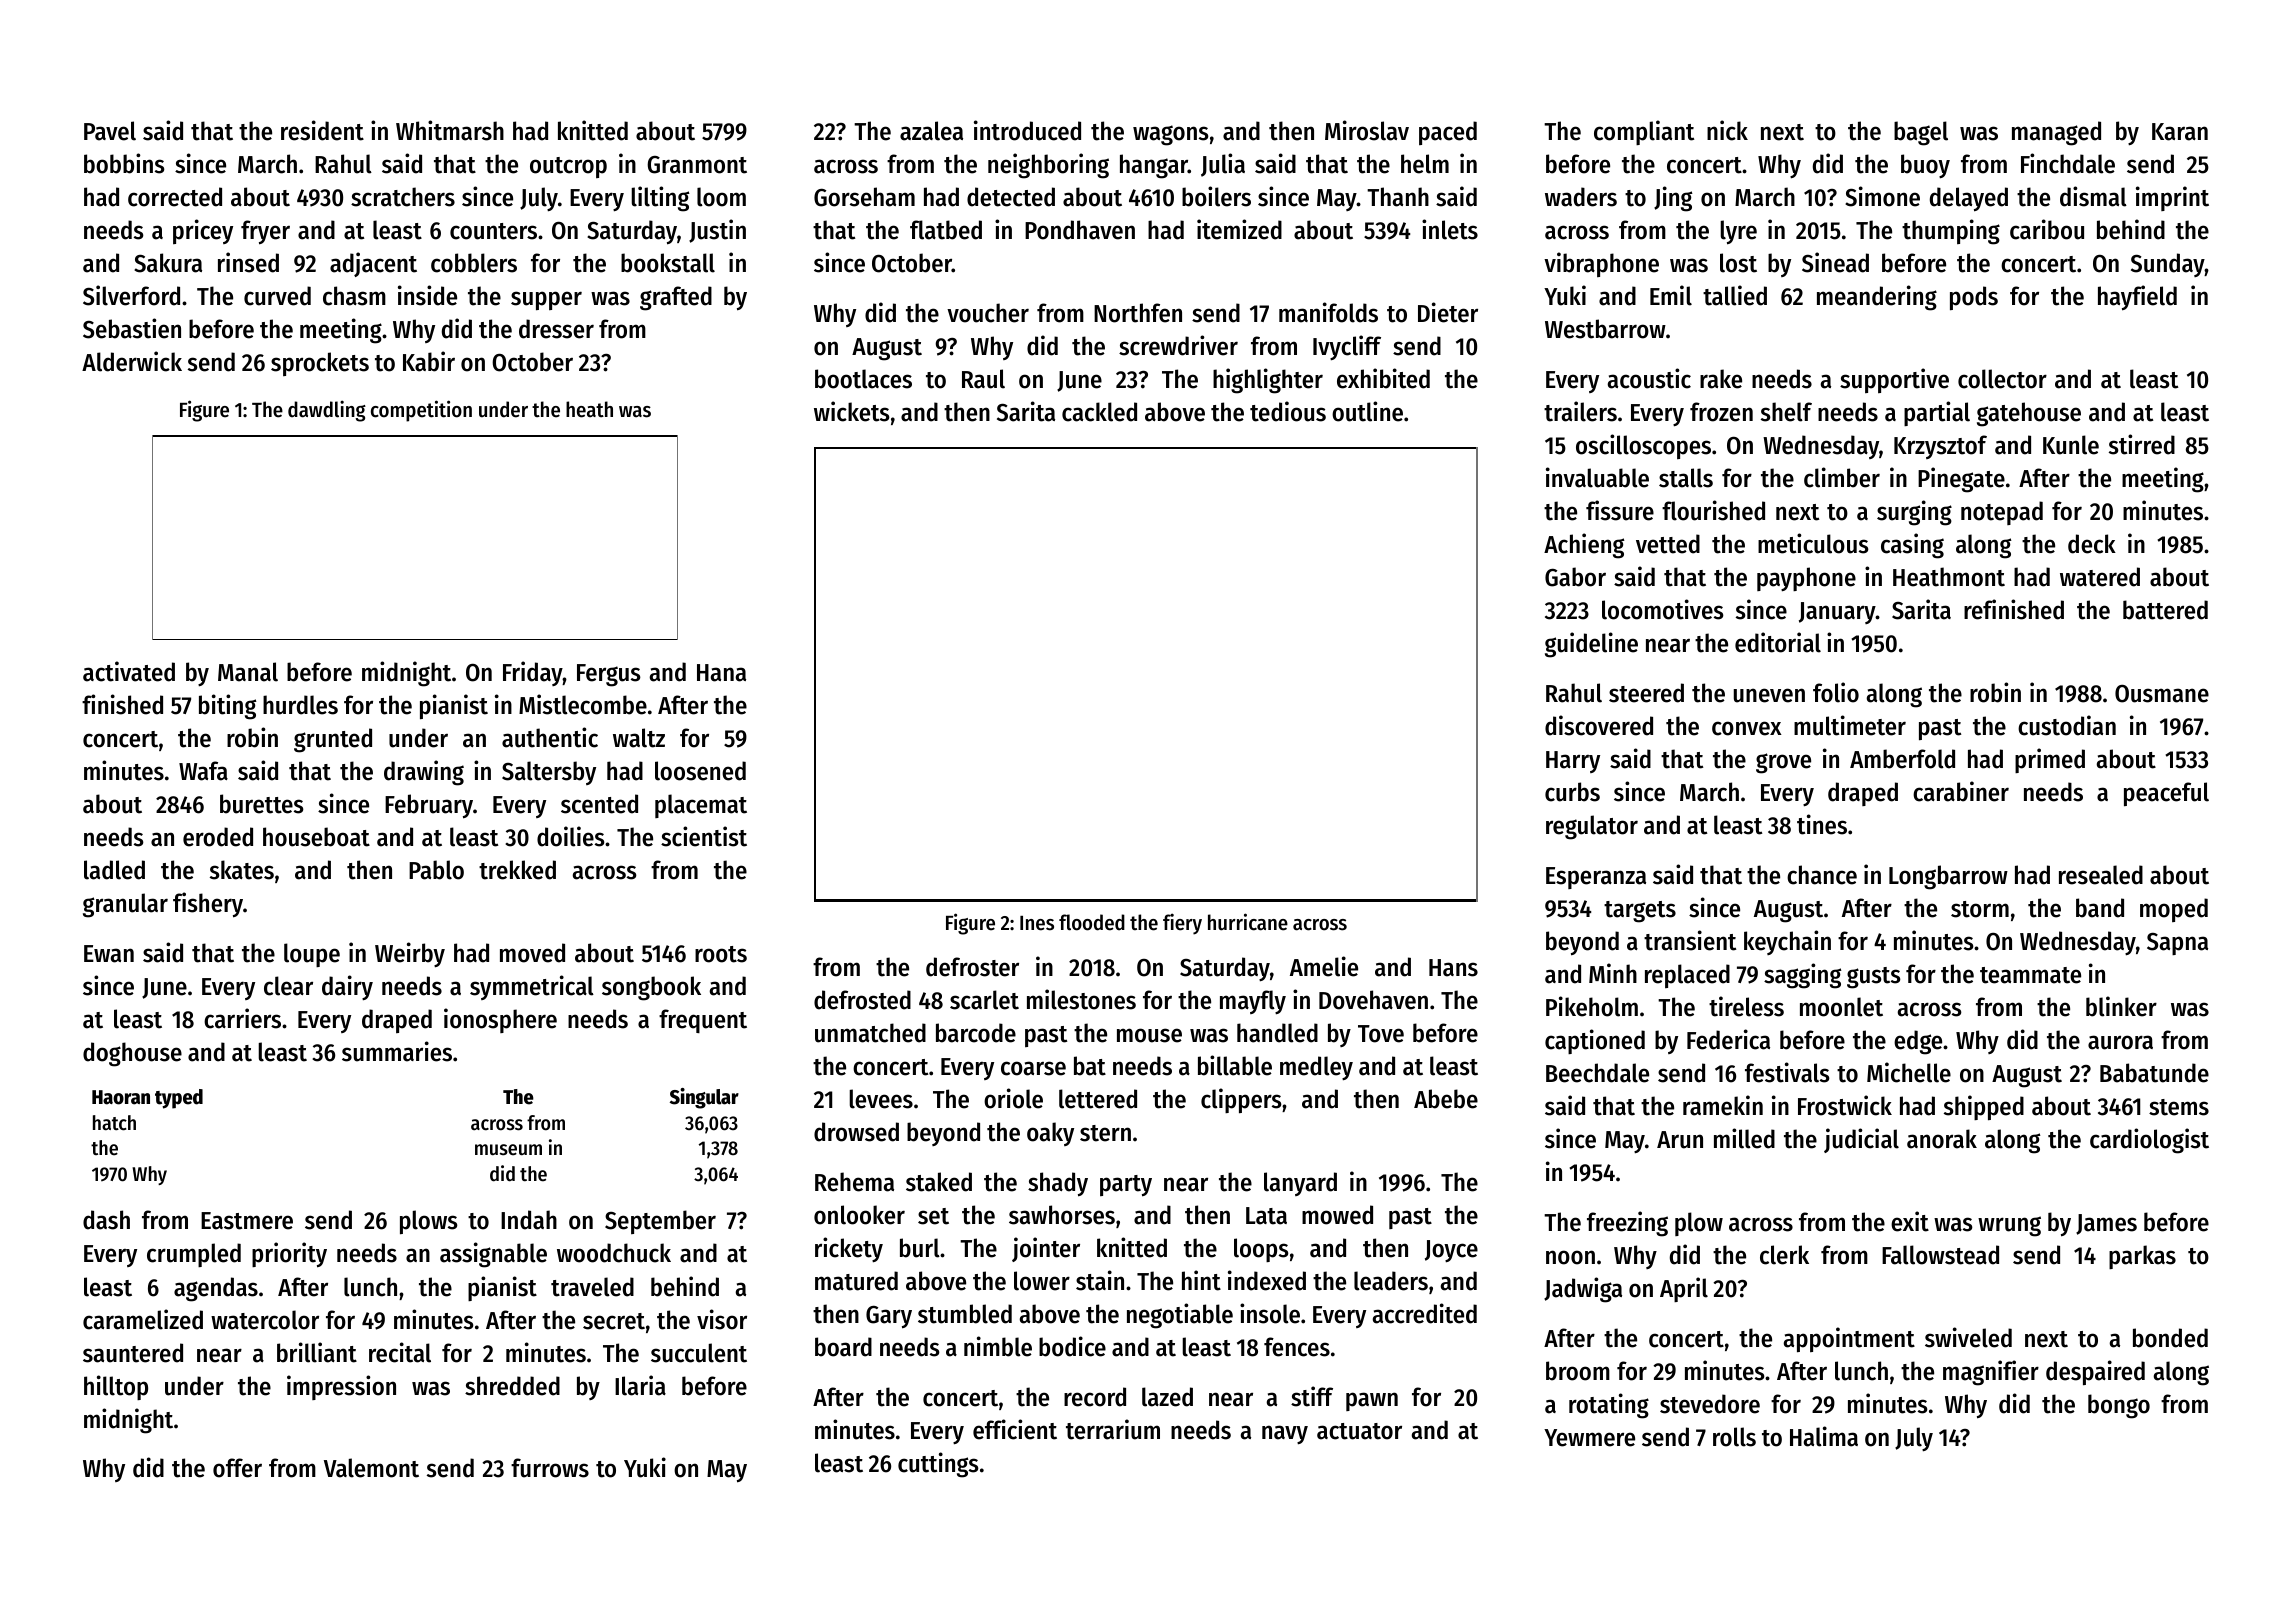 This page has width=2292, height=1620. What do you see at coordinates (703, 1021) in the page?
I see `frequent` at bounding box center [703, 1021].
